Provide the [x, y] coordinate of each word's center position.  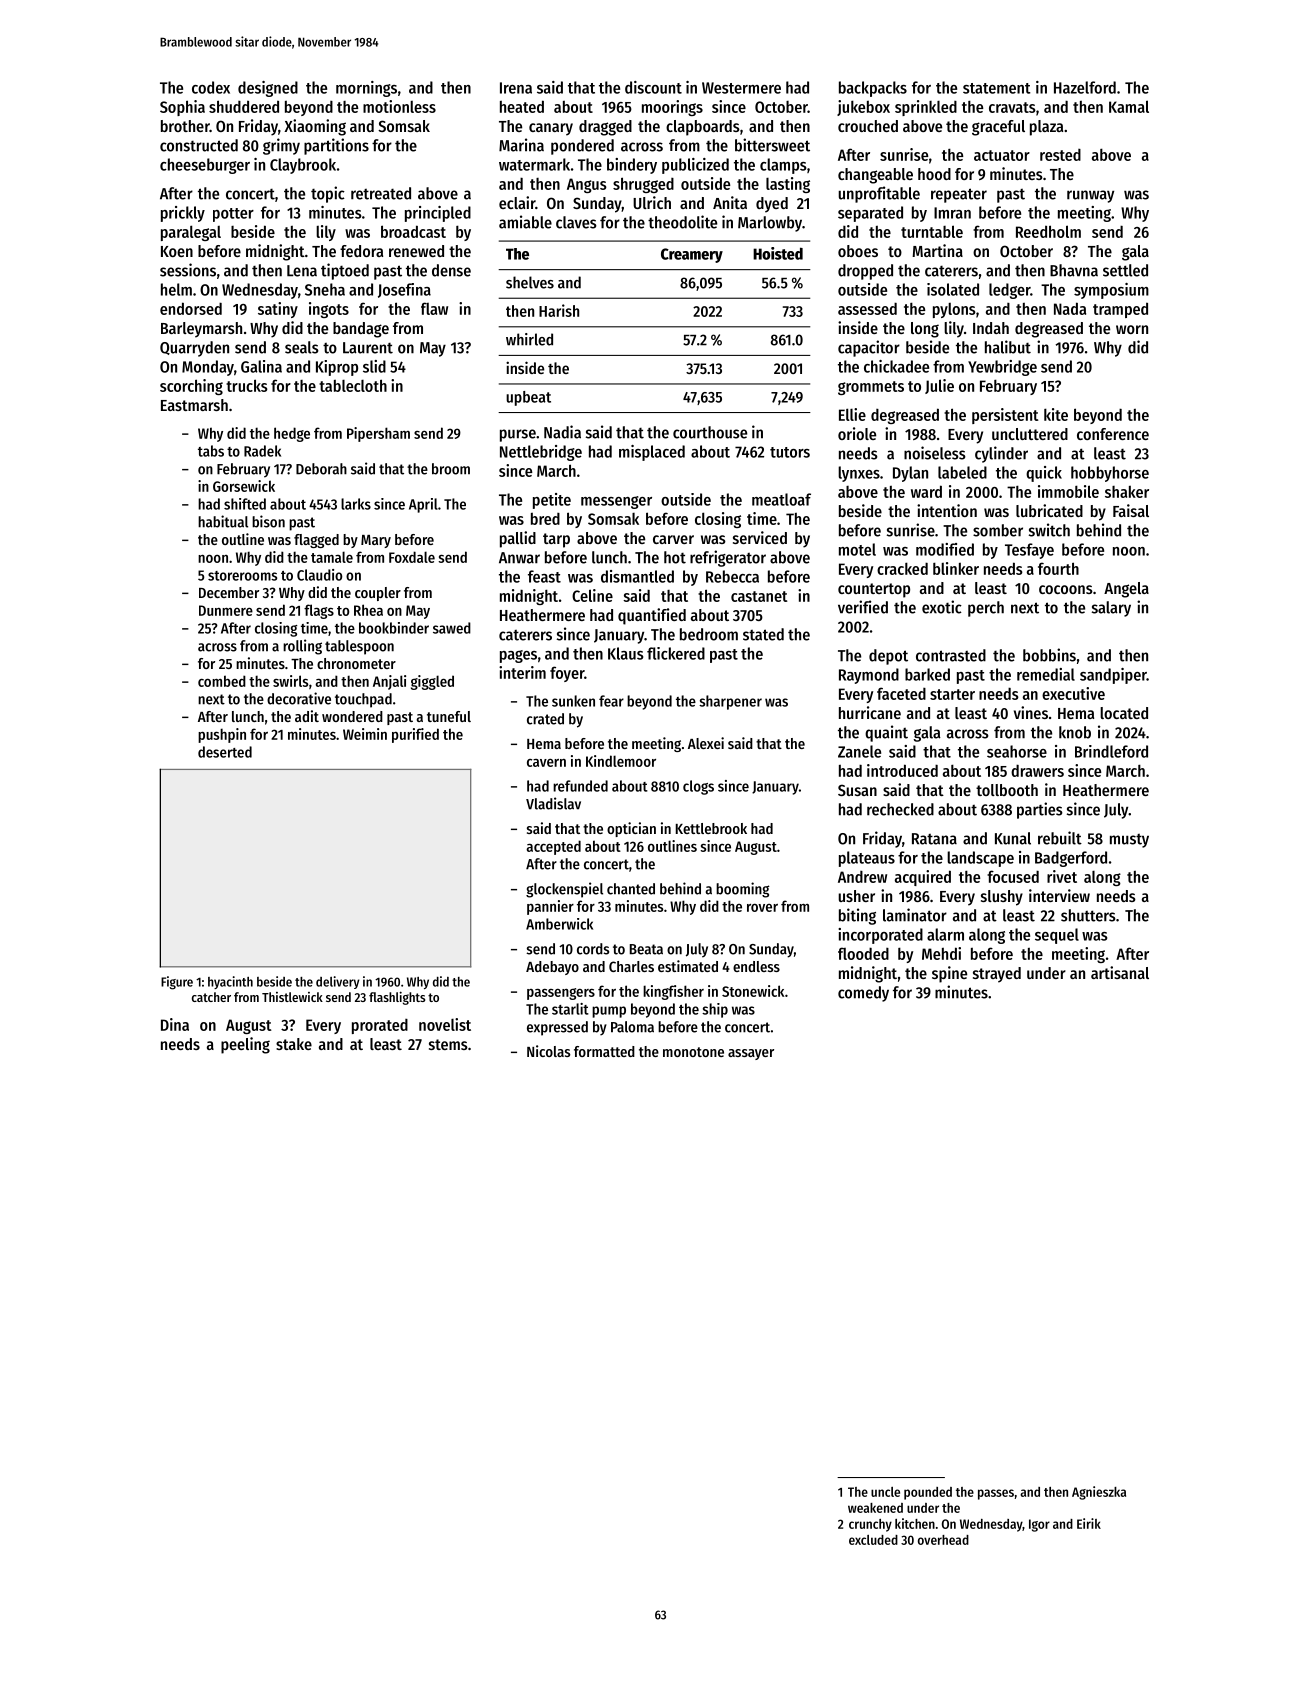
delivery [338, 982]
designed [268, 89]
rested [1060, 155]
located [1124, 713]
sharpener [730, 702]
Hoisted [778, 253]
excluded [873, 1540]
